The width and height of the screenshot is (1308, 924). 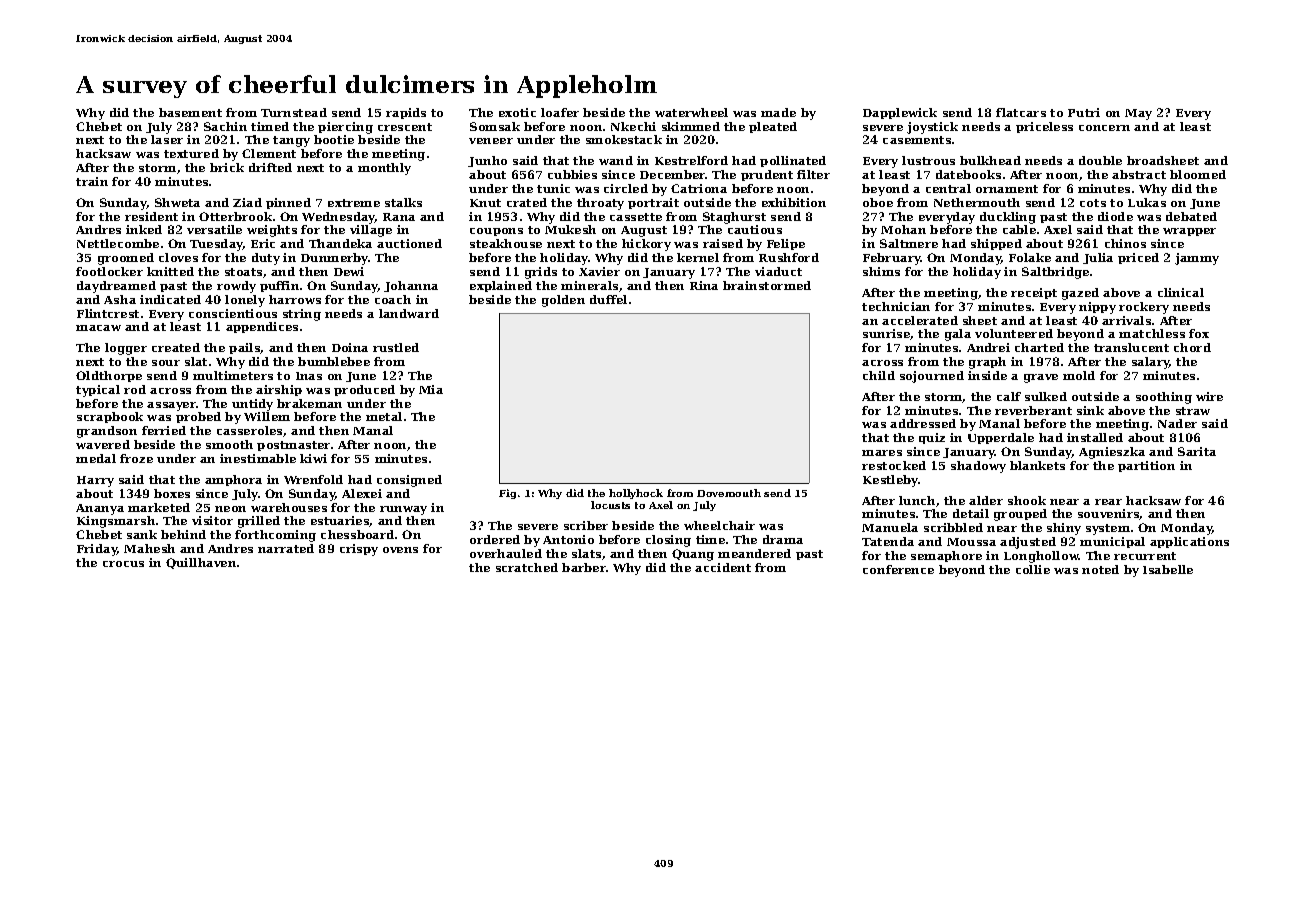 I want to click on Agnieszka, so click(x=1112, y=453).
